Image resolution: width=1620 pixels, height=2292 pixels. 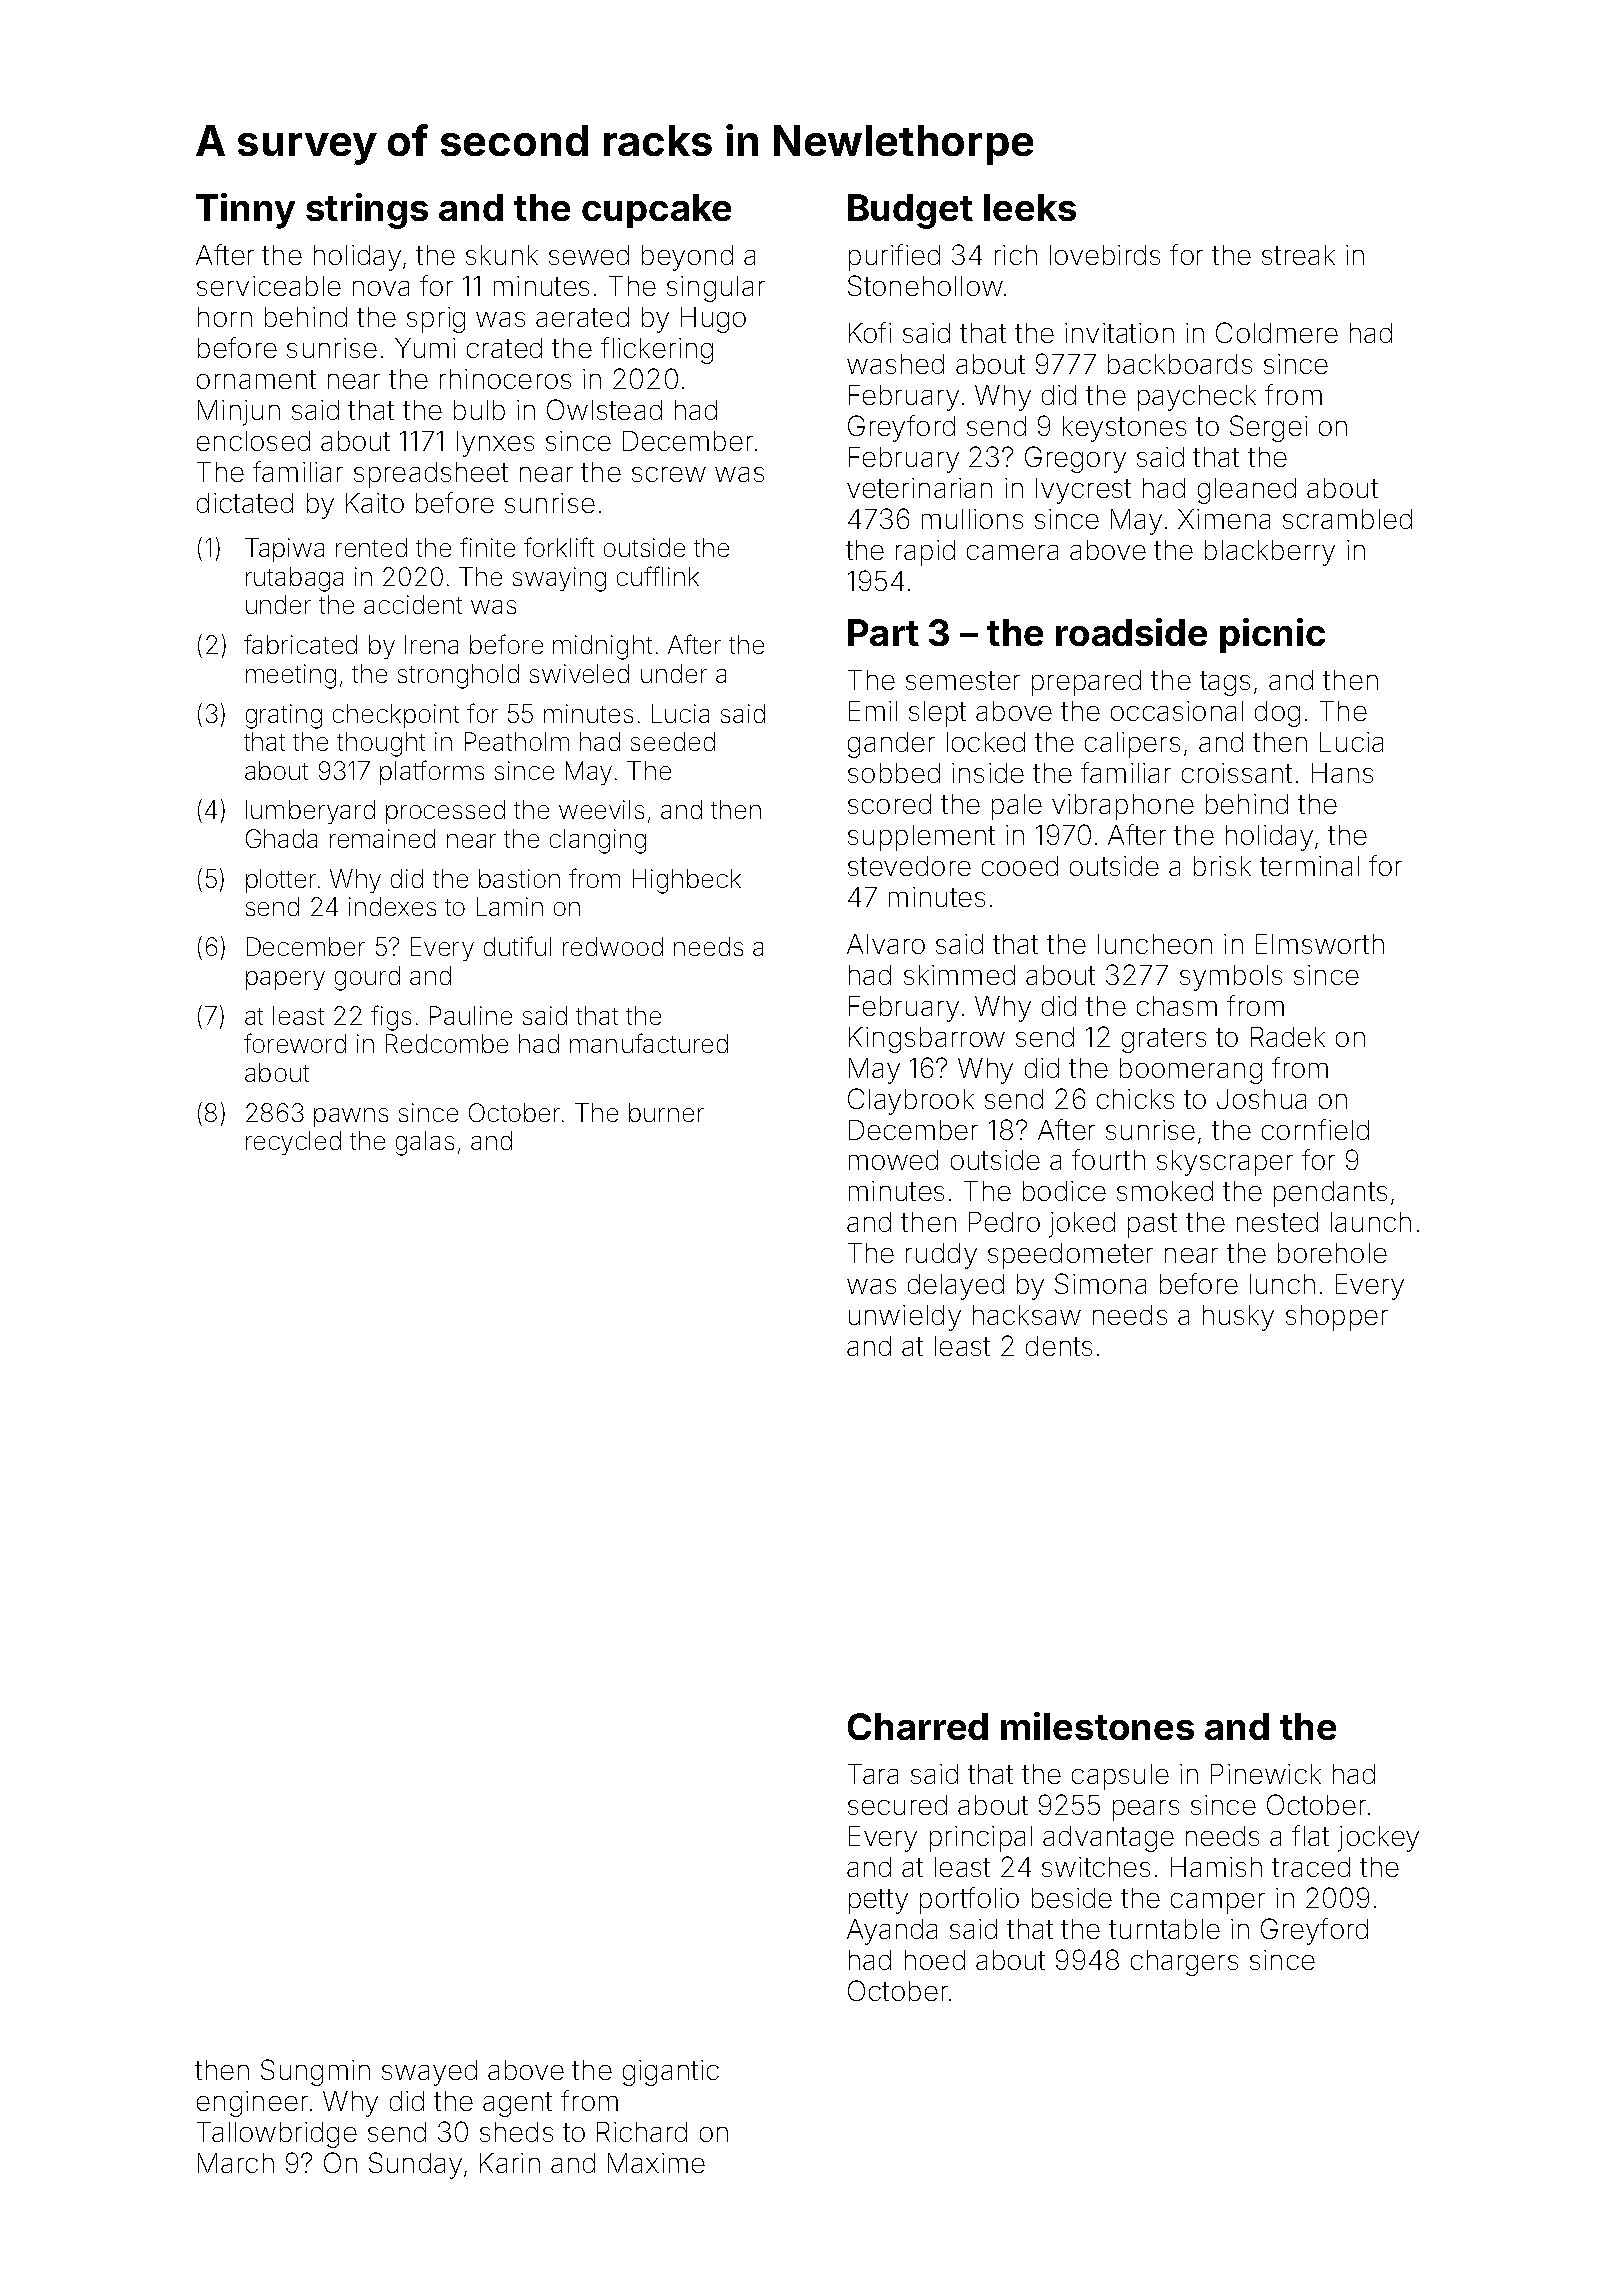 What do you see at coordinates (245, 503) in the screenshot?
I see `dictated` at bounding box center [245, 503].
